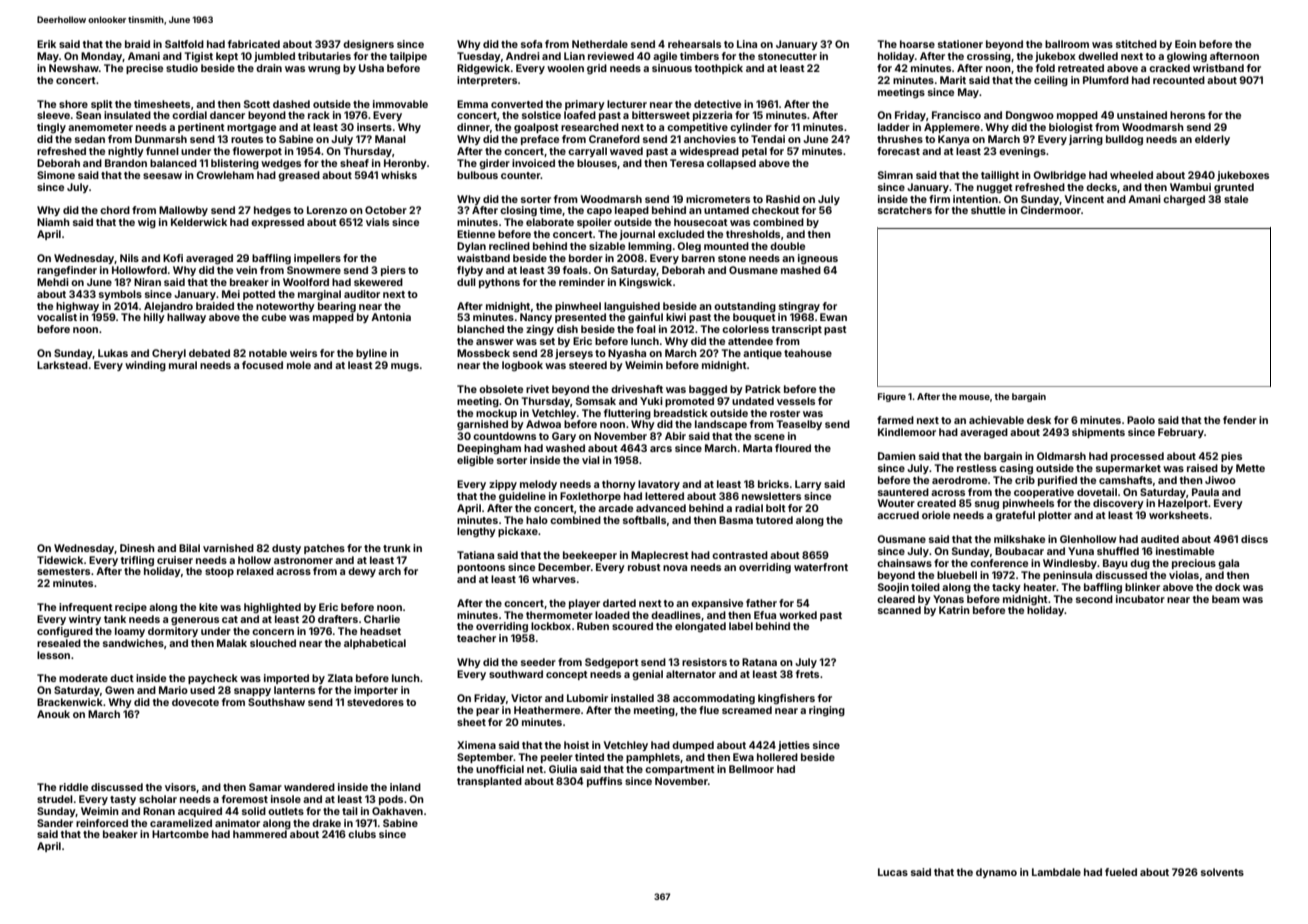 This document has width=1308, height=924. I want to click on cordial, so click(189, 115).
